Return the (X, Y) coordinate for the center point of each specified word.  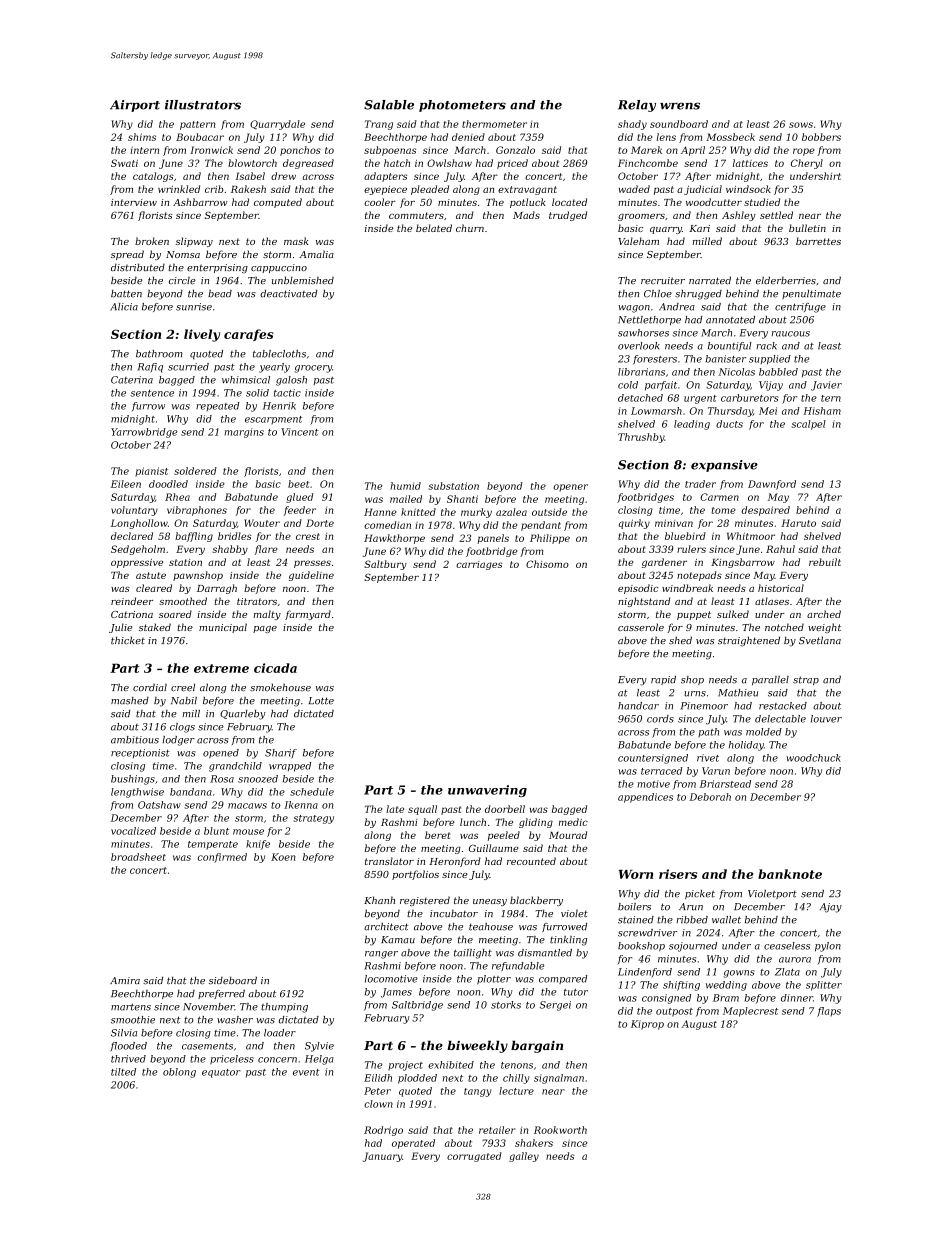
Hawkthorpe (394, 539)
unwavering (487, 791)
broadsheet (138, 857)
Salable (389, 105)
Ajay (831, 908)
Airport (135, 106)
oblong (179, 1073)
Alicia (124, 307)
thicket (128, 640)
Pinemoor (704, 706)
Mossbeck (730, 137)
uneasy (490, 902)
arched (824, 614)
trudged (568, 216)
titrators (257, 601)
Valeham (639, 241)
